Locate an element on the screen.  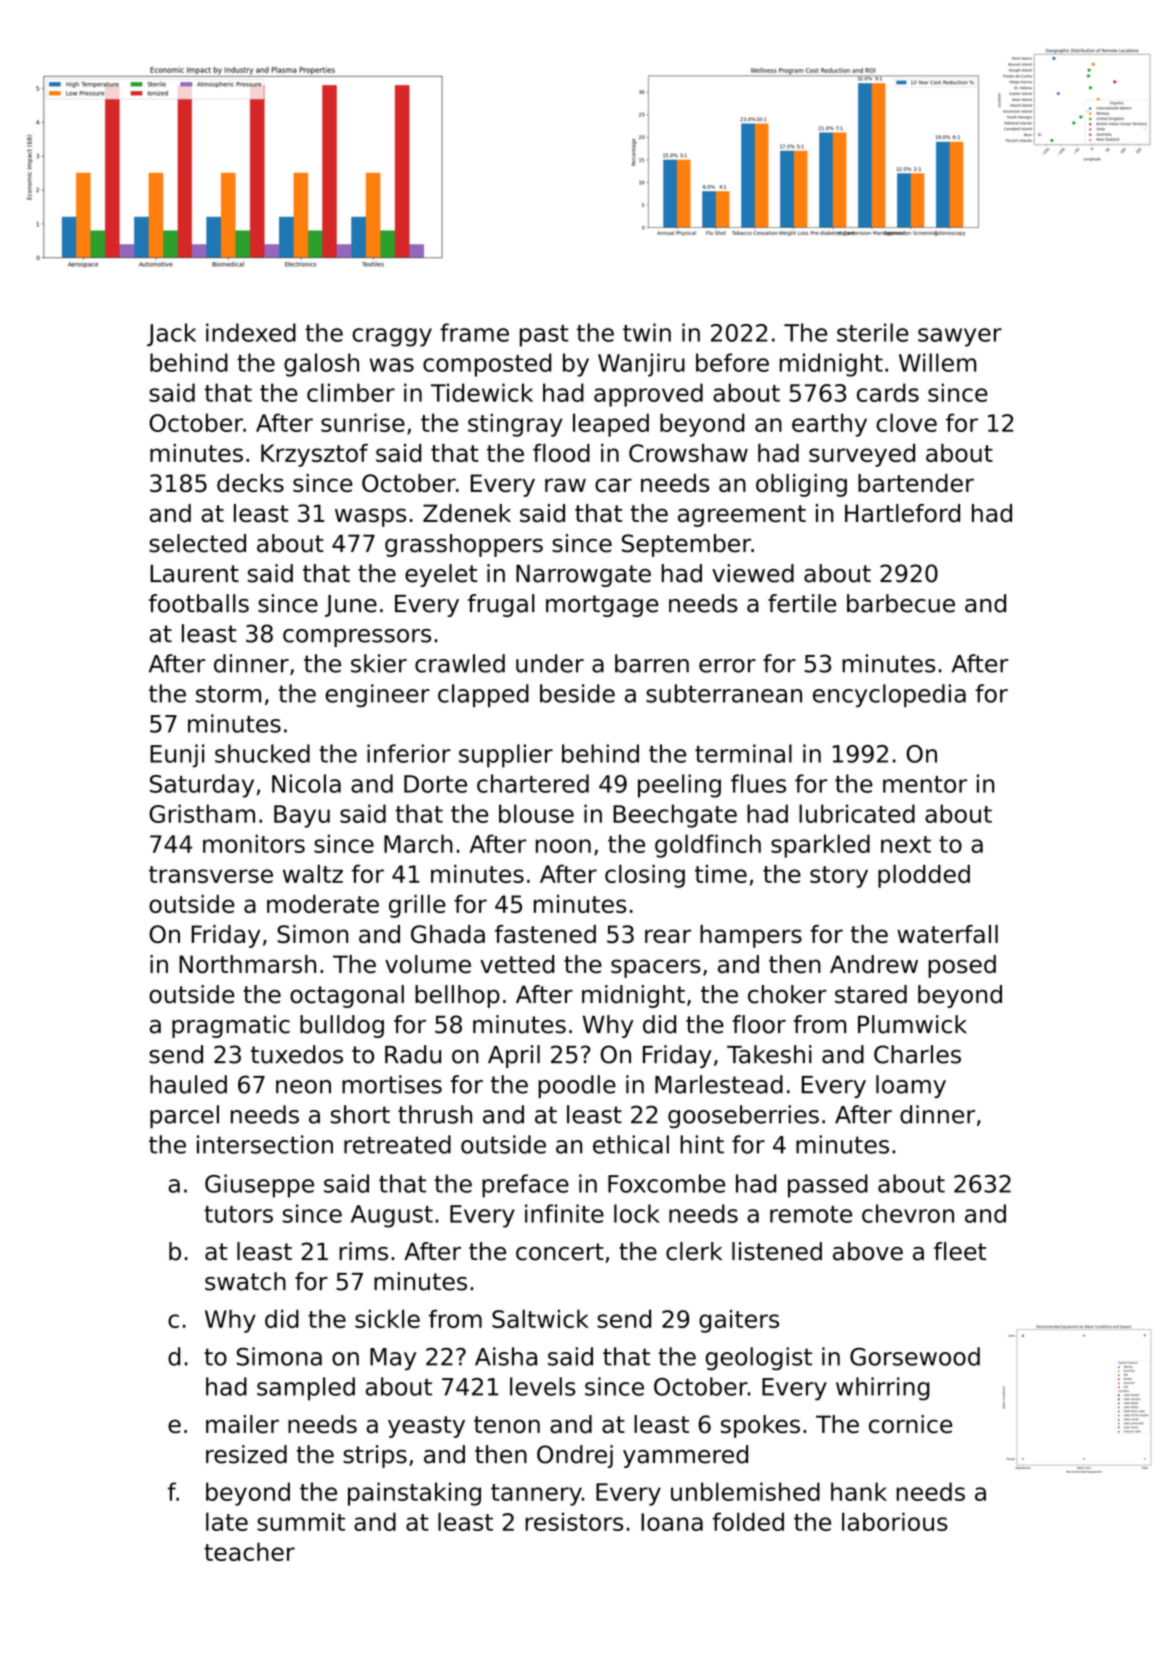
spacers is located at coordinates (656, 968).
